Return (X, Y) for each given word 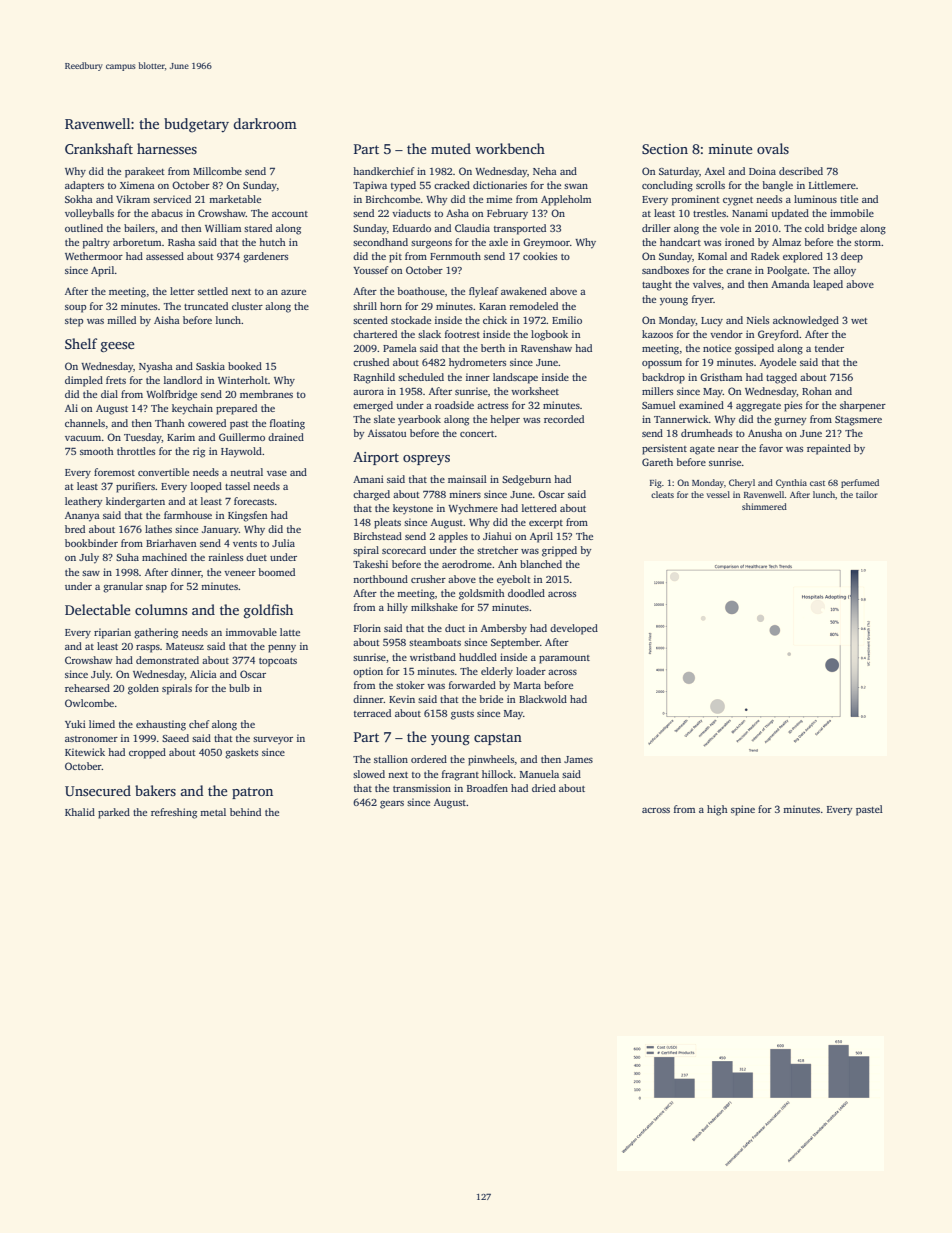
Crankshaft (99, 148)
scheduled (421, 377)
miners (465, 494)
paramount (564, 659)
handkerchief (384, 171)
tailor (867, 494)
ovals (773, 148)
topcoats (278, 662)
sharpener (863, 406)
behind (245, 812)
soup (75, 309)
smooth (97, 451)
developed (574, 629)
